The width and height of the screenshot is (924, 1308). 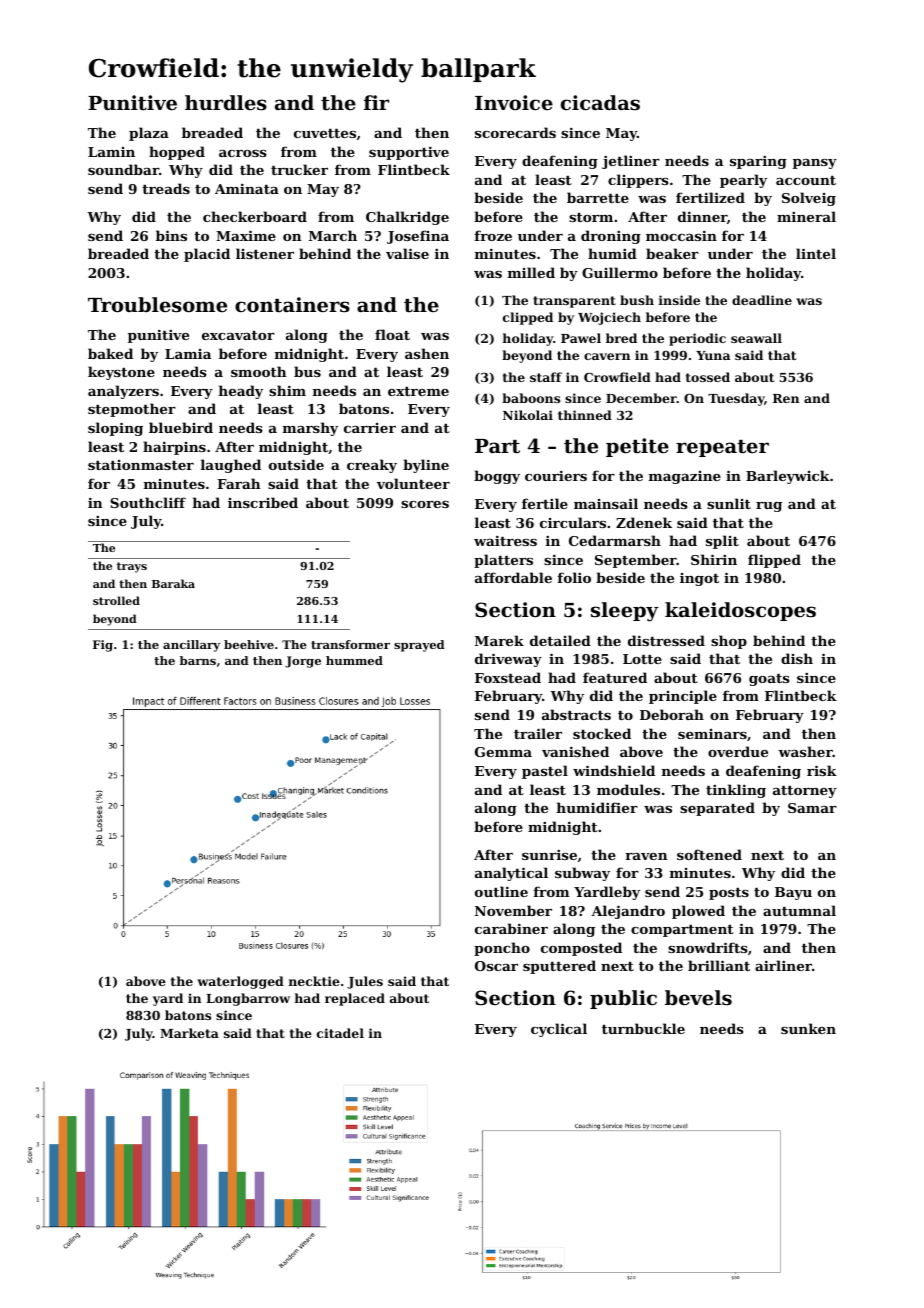 What do you see at coordinates (722, 448) in the screenshot?
I see `repeater` at bounding box center [722, 448].
